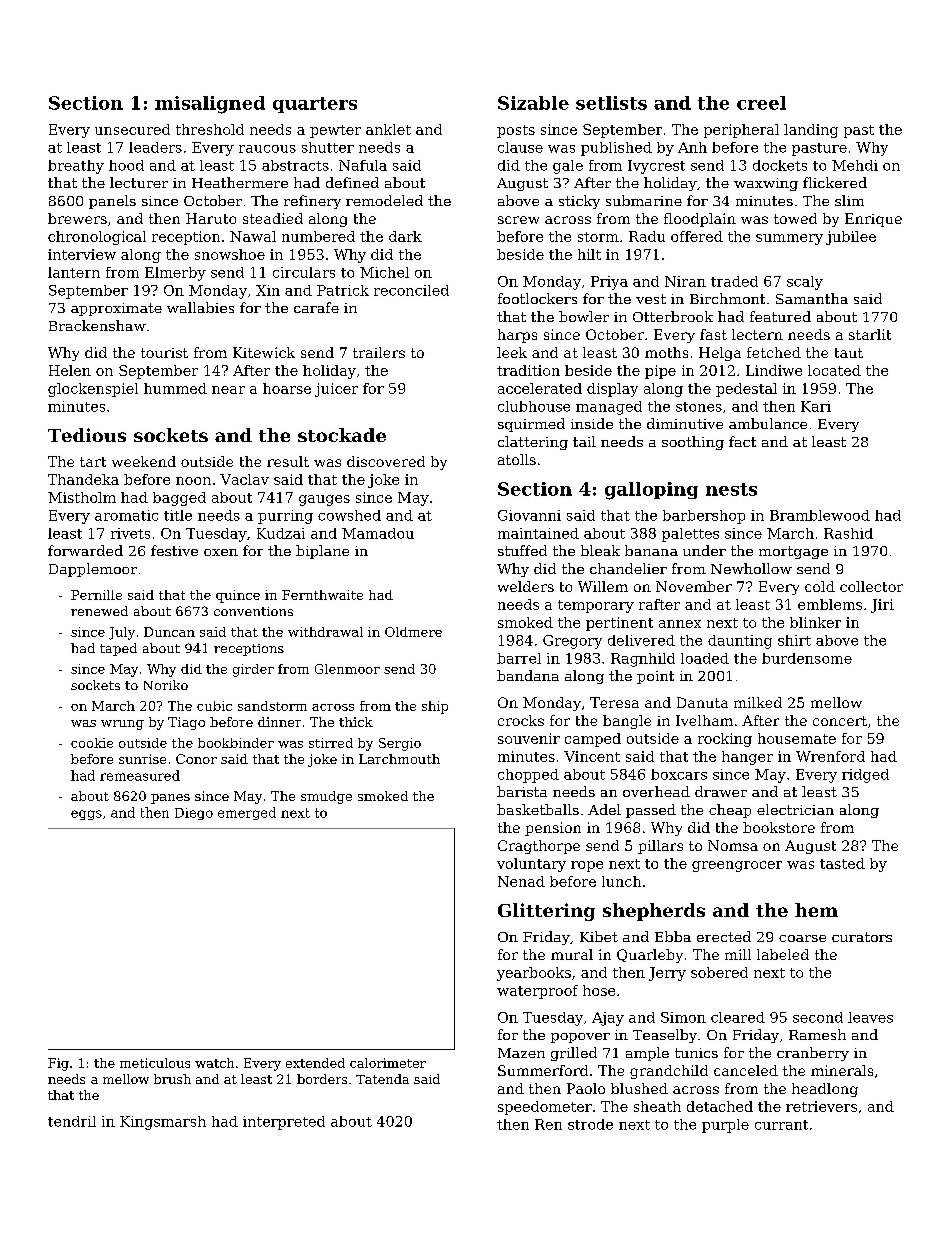 The width and height of the screenshot is (952, 1233). I want to click on atolls, so click(517, 459).
